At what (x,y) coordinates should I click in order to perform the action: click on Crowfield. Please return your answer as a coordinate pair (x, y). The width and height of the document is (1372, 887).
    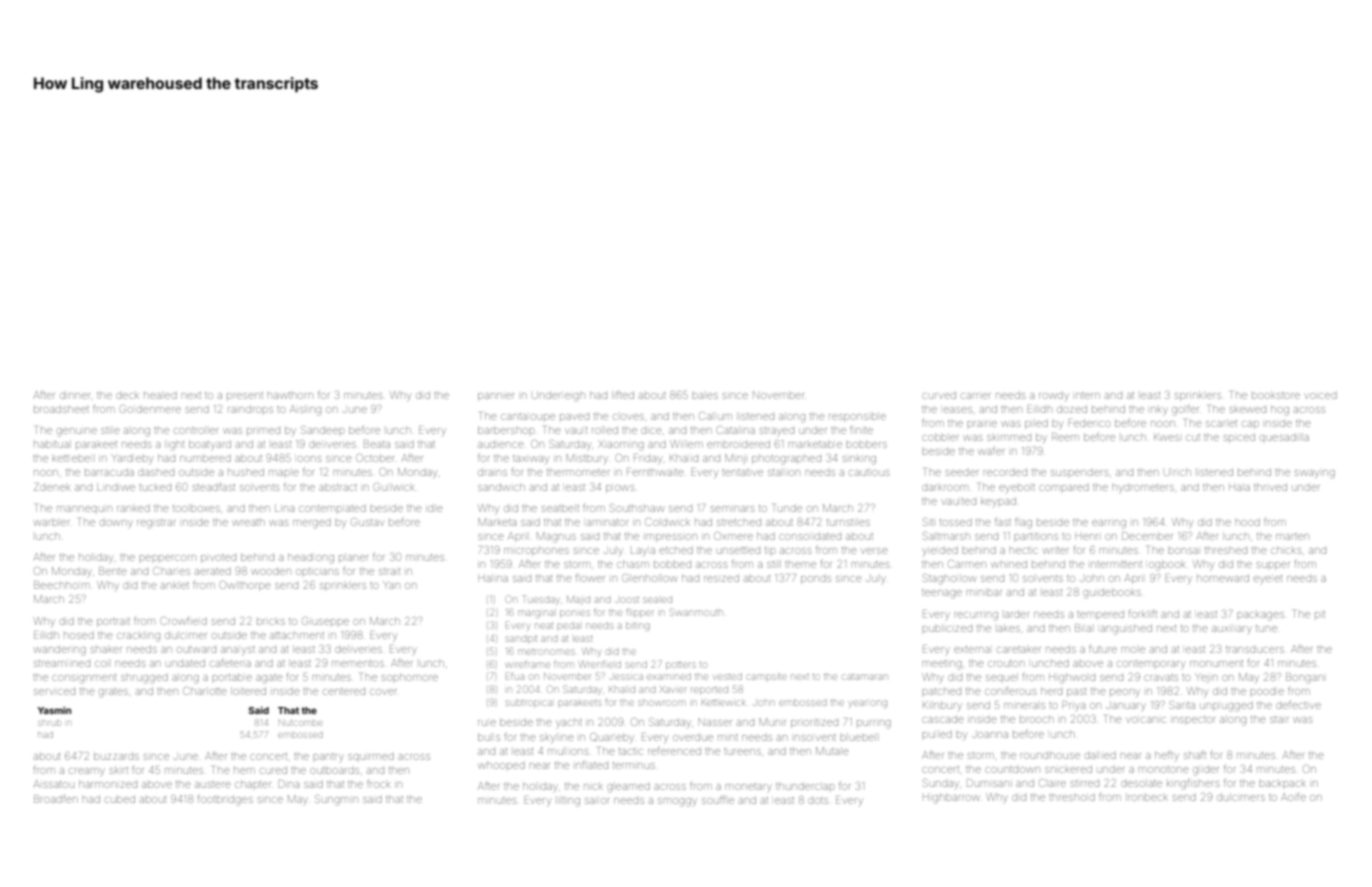
    Looking at the image, I should click on (184, 621).
